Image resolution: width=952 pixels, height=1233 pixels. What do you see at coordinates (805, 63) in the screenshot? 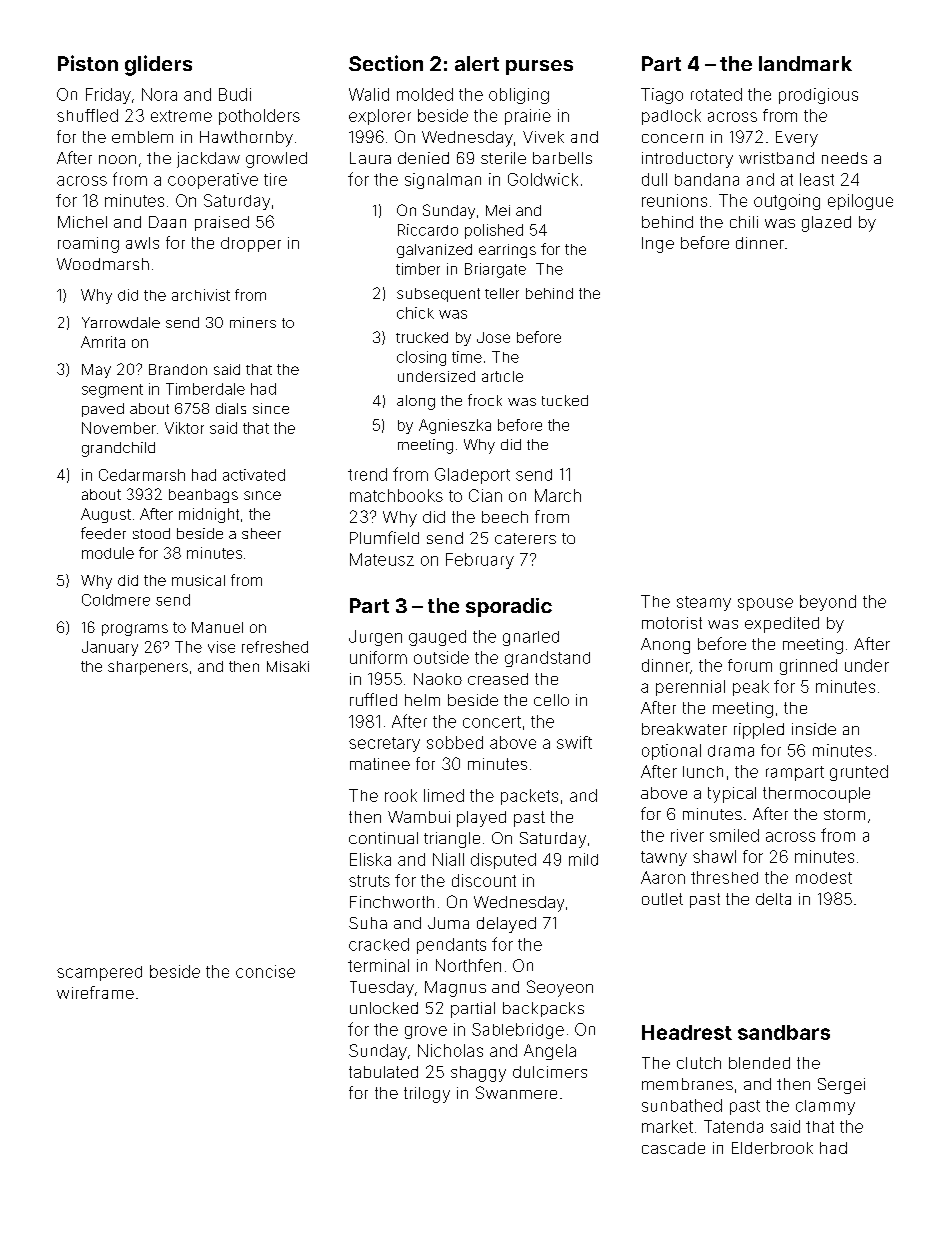
I see `landmark` at bounding box center [805, 63].
